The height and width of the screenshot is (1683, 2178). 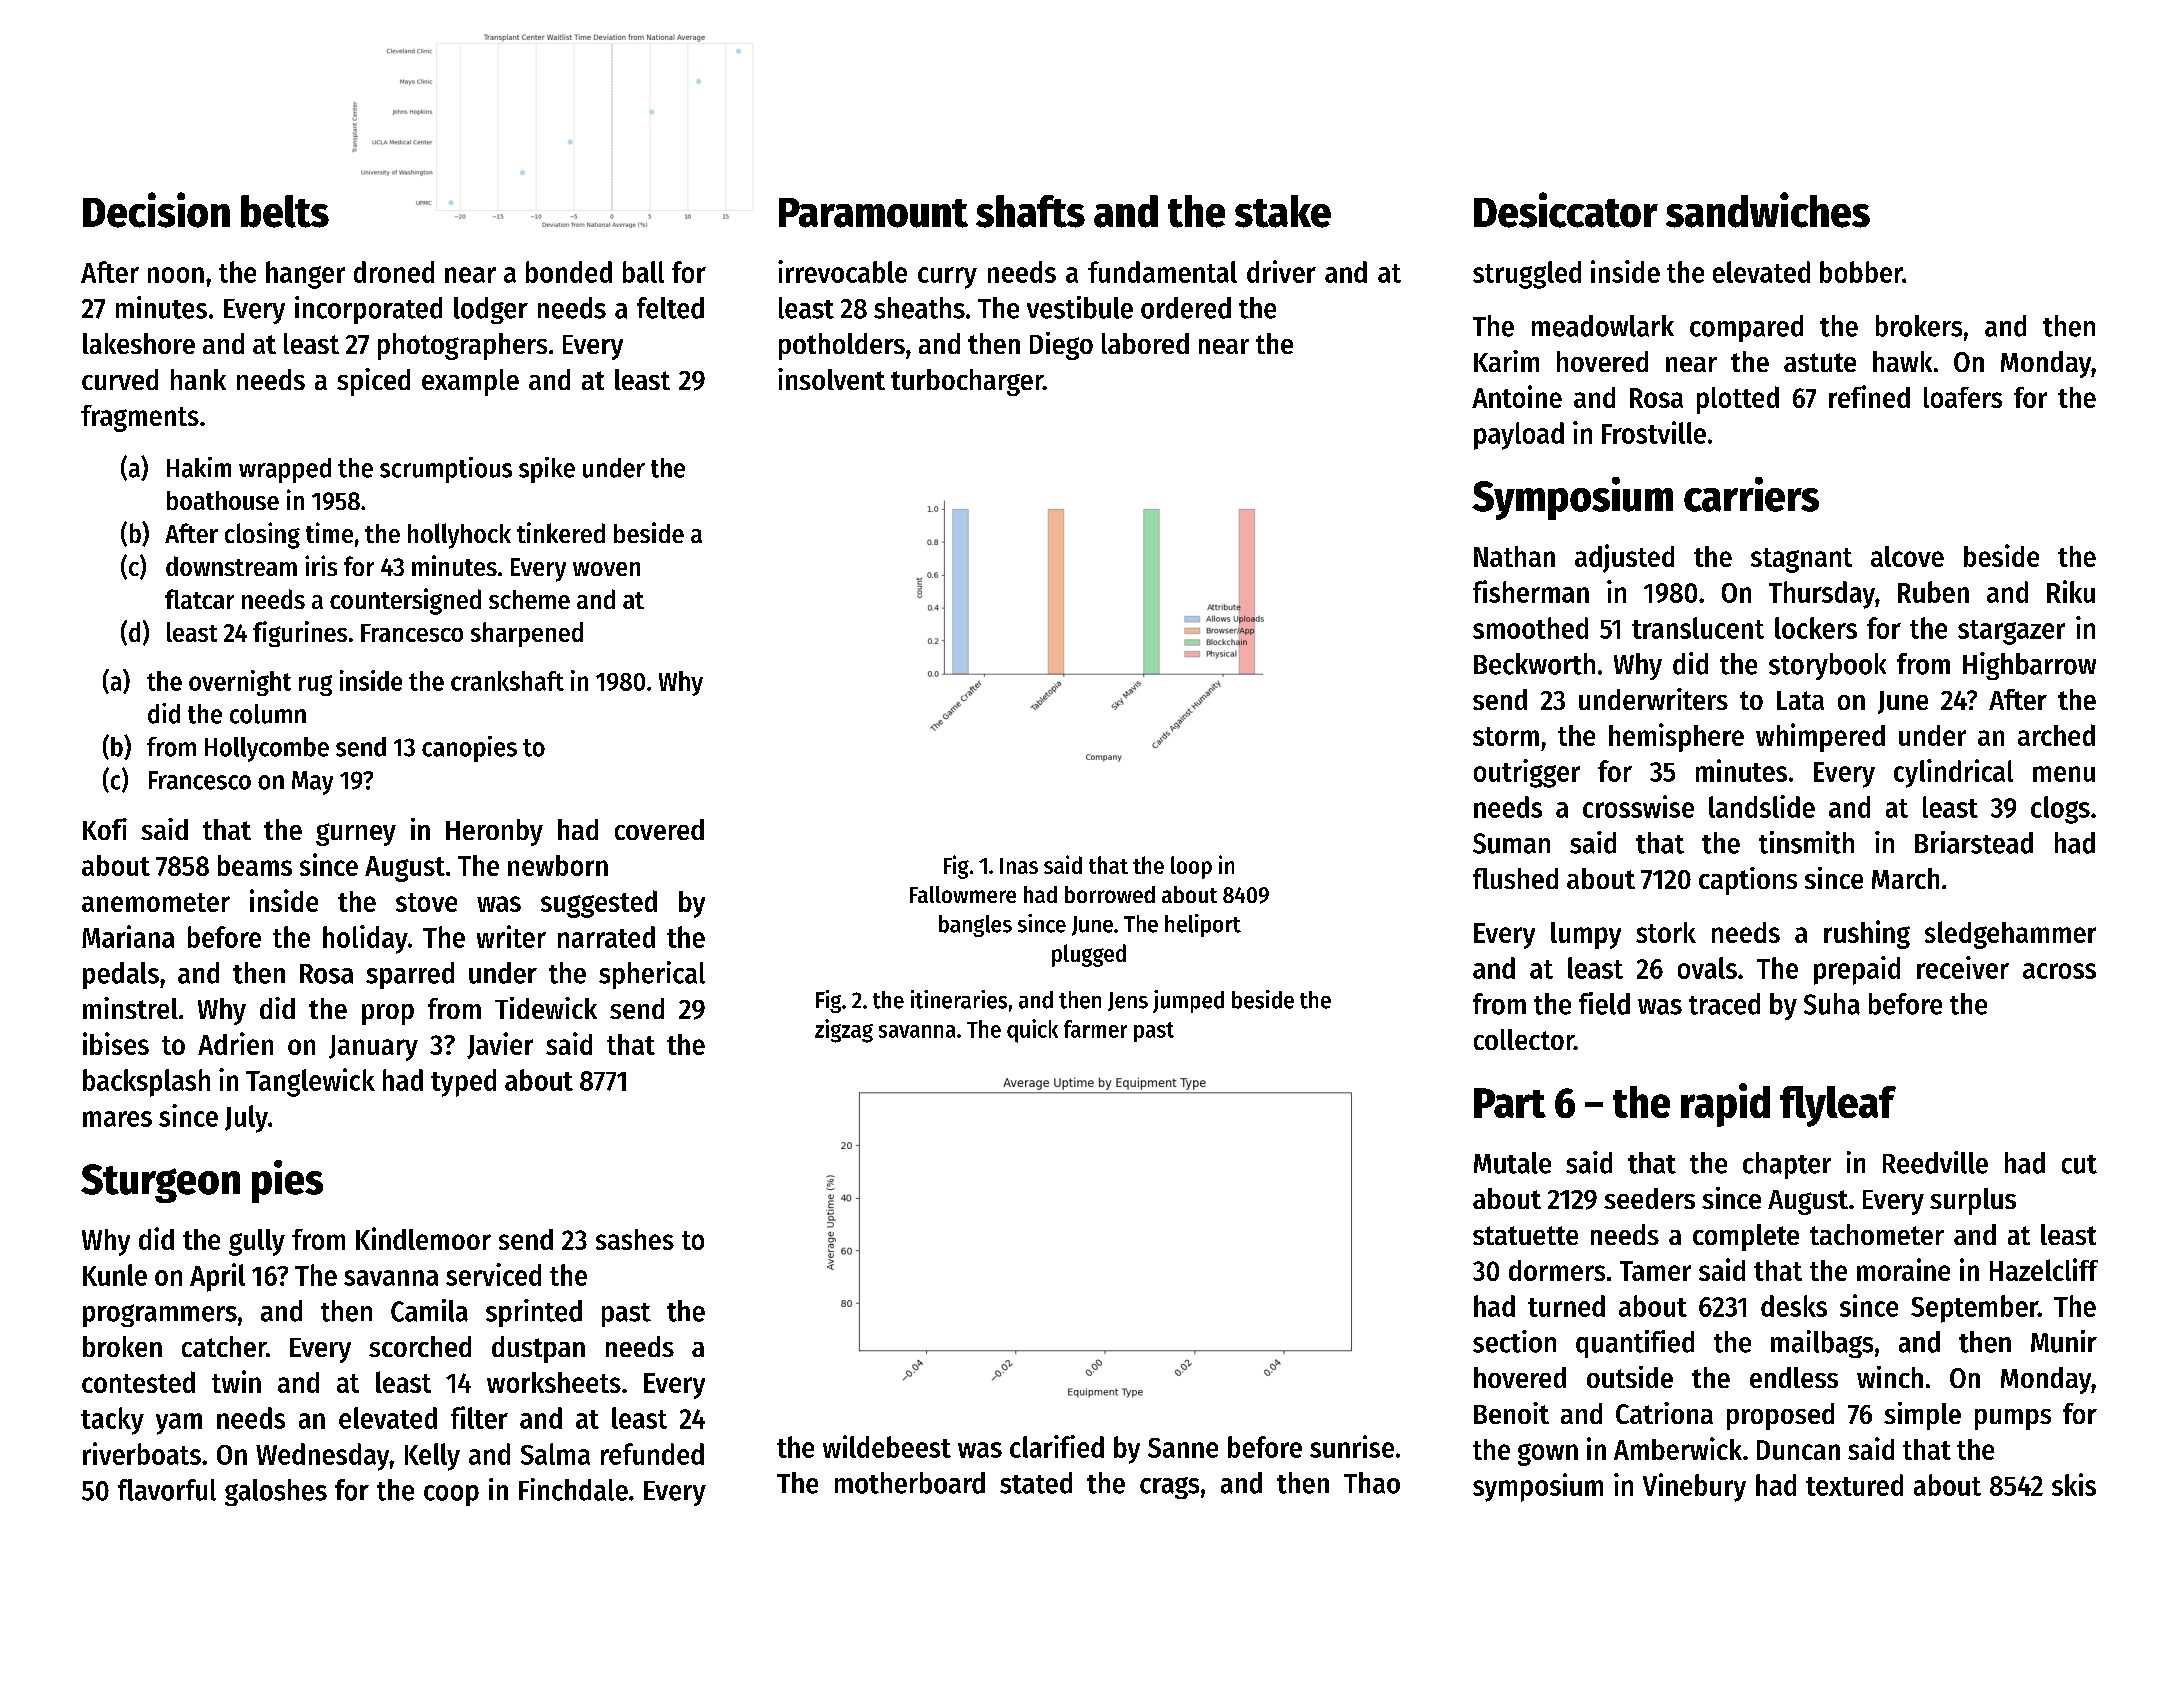 I want to click on turbocharger, so click(x=967, y=382).
